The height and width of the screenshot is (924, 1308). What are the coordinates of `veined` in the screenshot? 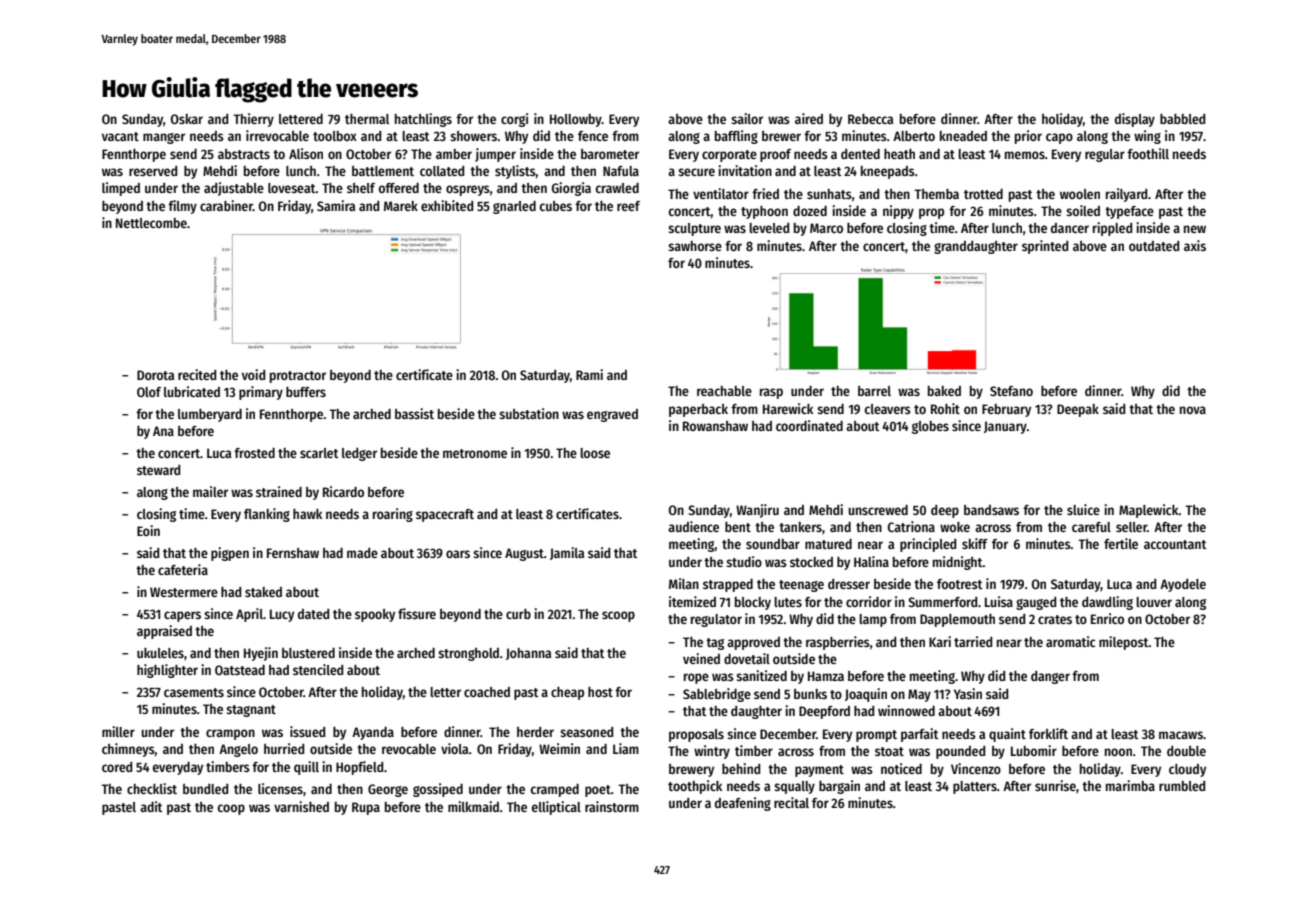 It's located at (701, 658).
